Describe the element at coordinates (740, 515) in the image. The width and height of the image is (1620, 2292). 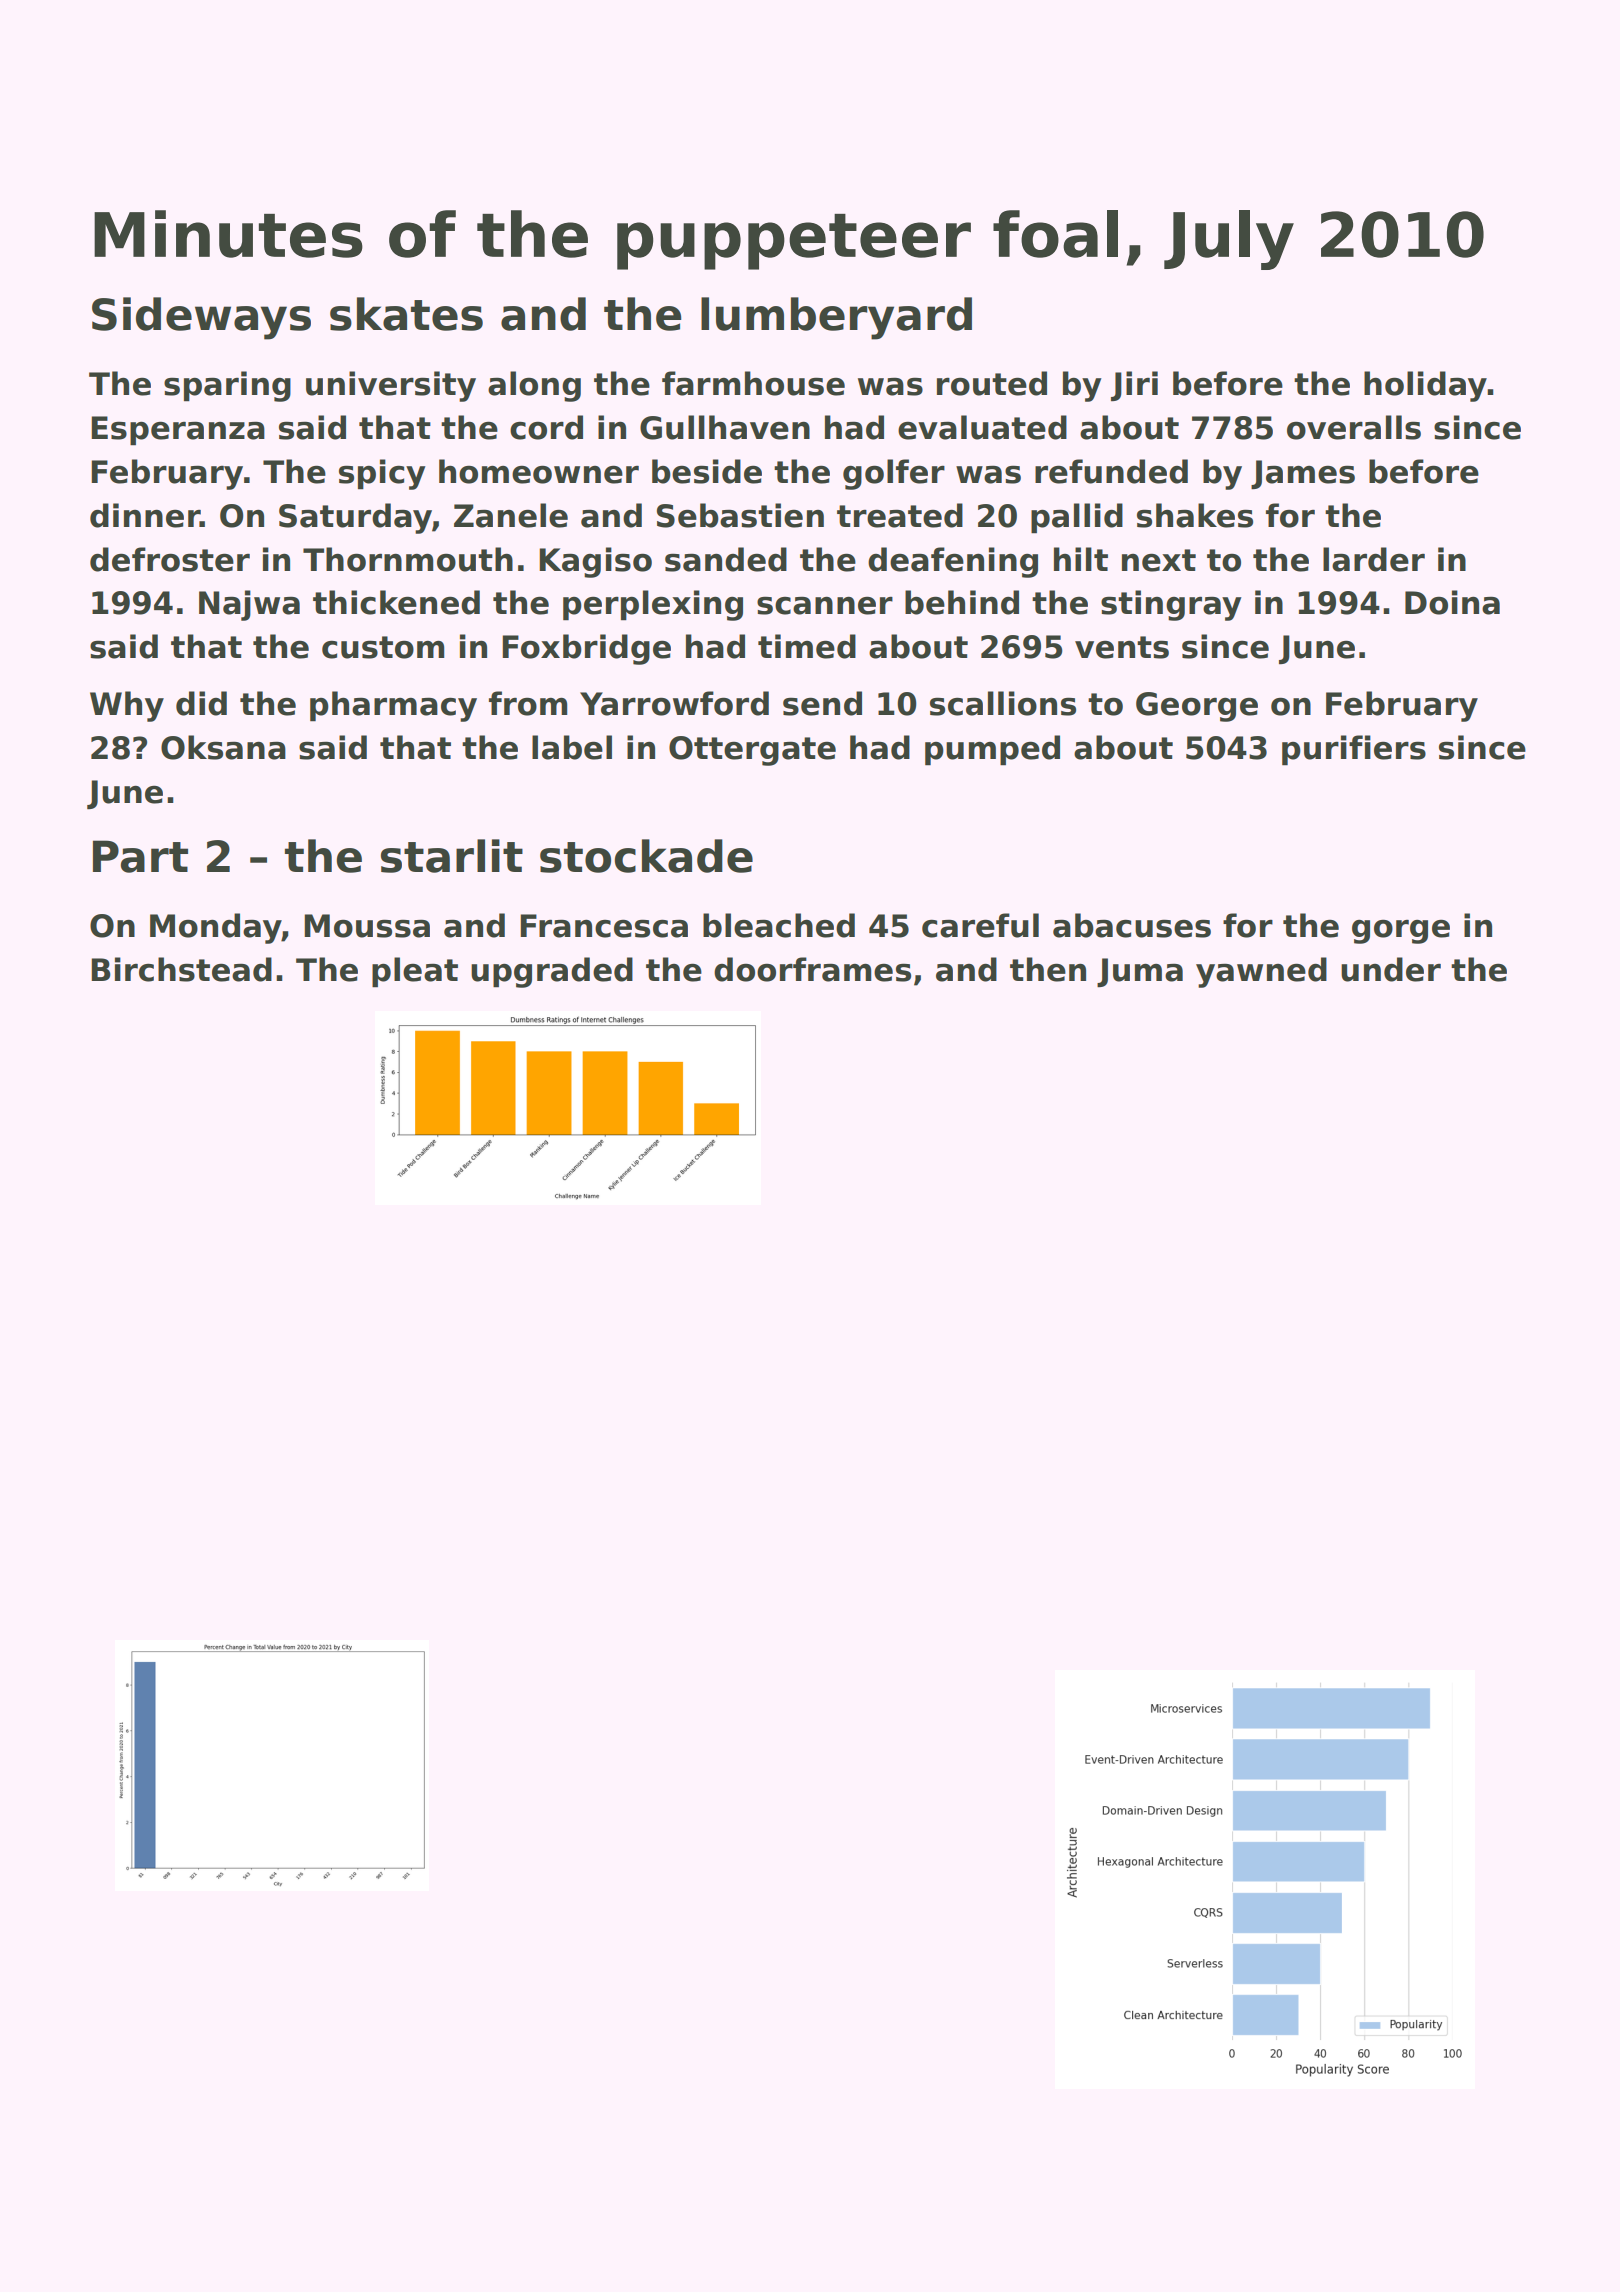
I see `Sebastien` at that location.
